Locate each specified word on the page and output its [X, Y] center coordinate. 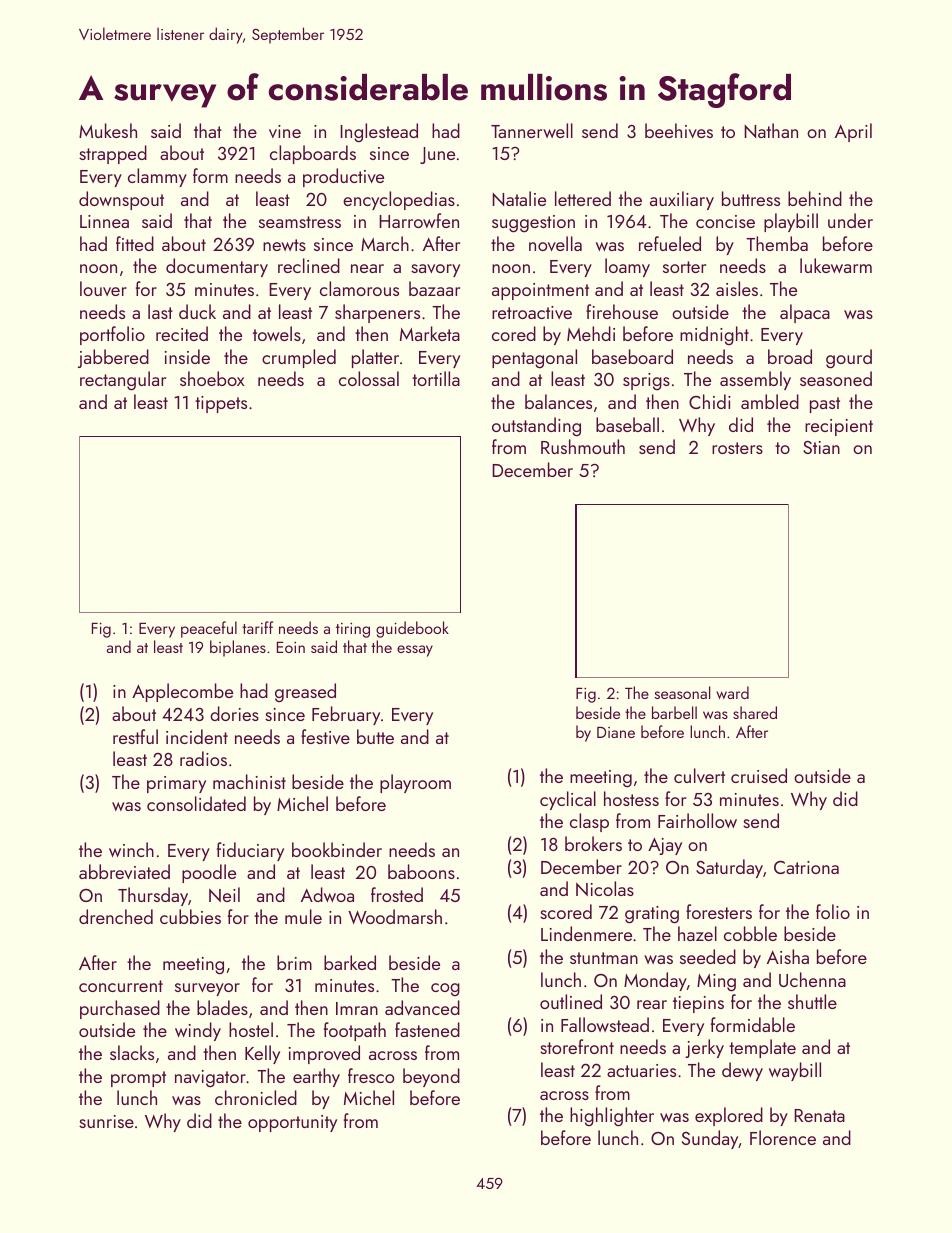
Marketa [430, 333]
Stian [821, 447]
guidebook [412, 629]
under [850, 220]
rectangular [123, 381]
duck [197, 311]
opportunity [292, 1123]
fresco [371, 1075]
